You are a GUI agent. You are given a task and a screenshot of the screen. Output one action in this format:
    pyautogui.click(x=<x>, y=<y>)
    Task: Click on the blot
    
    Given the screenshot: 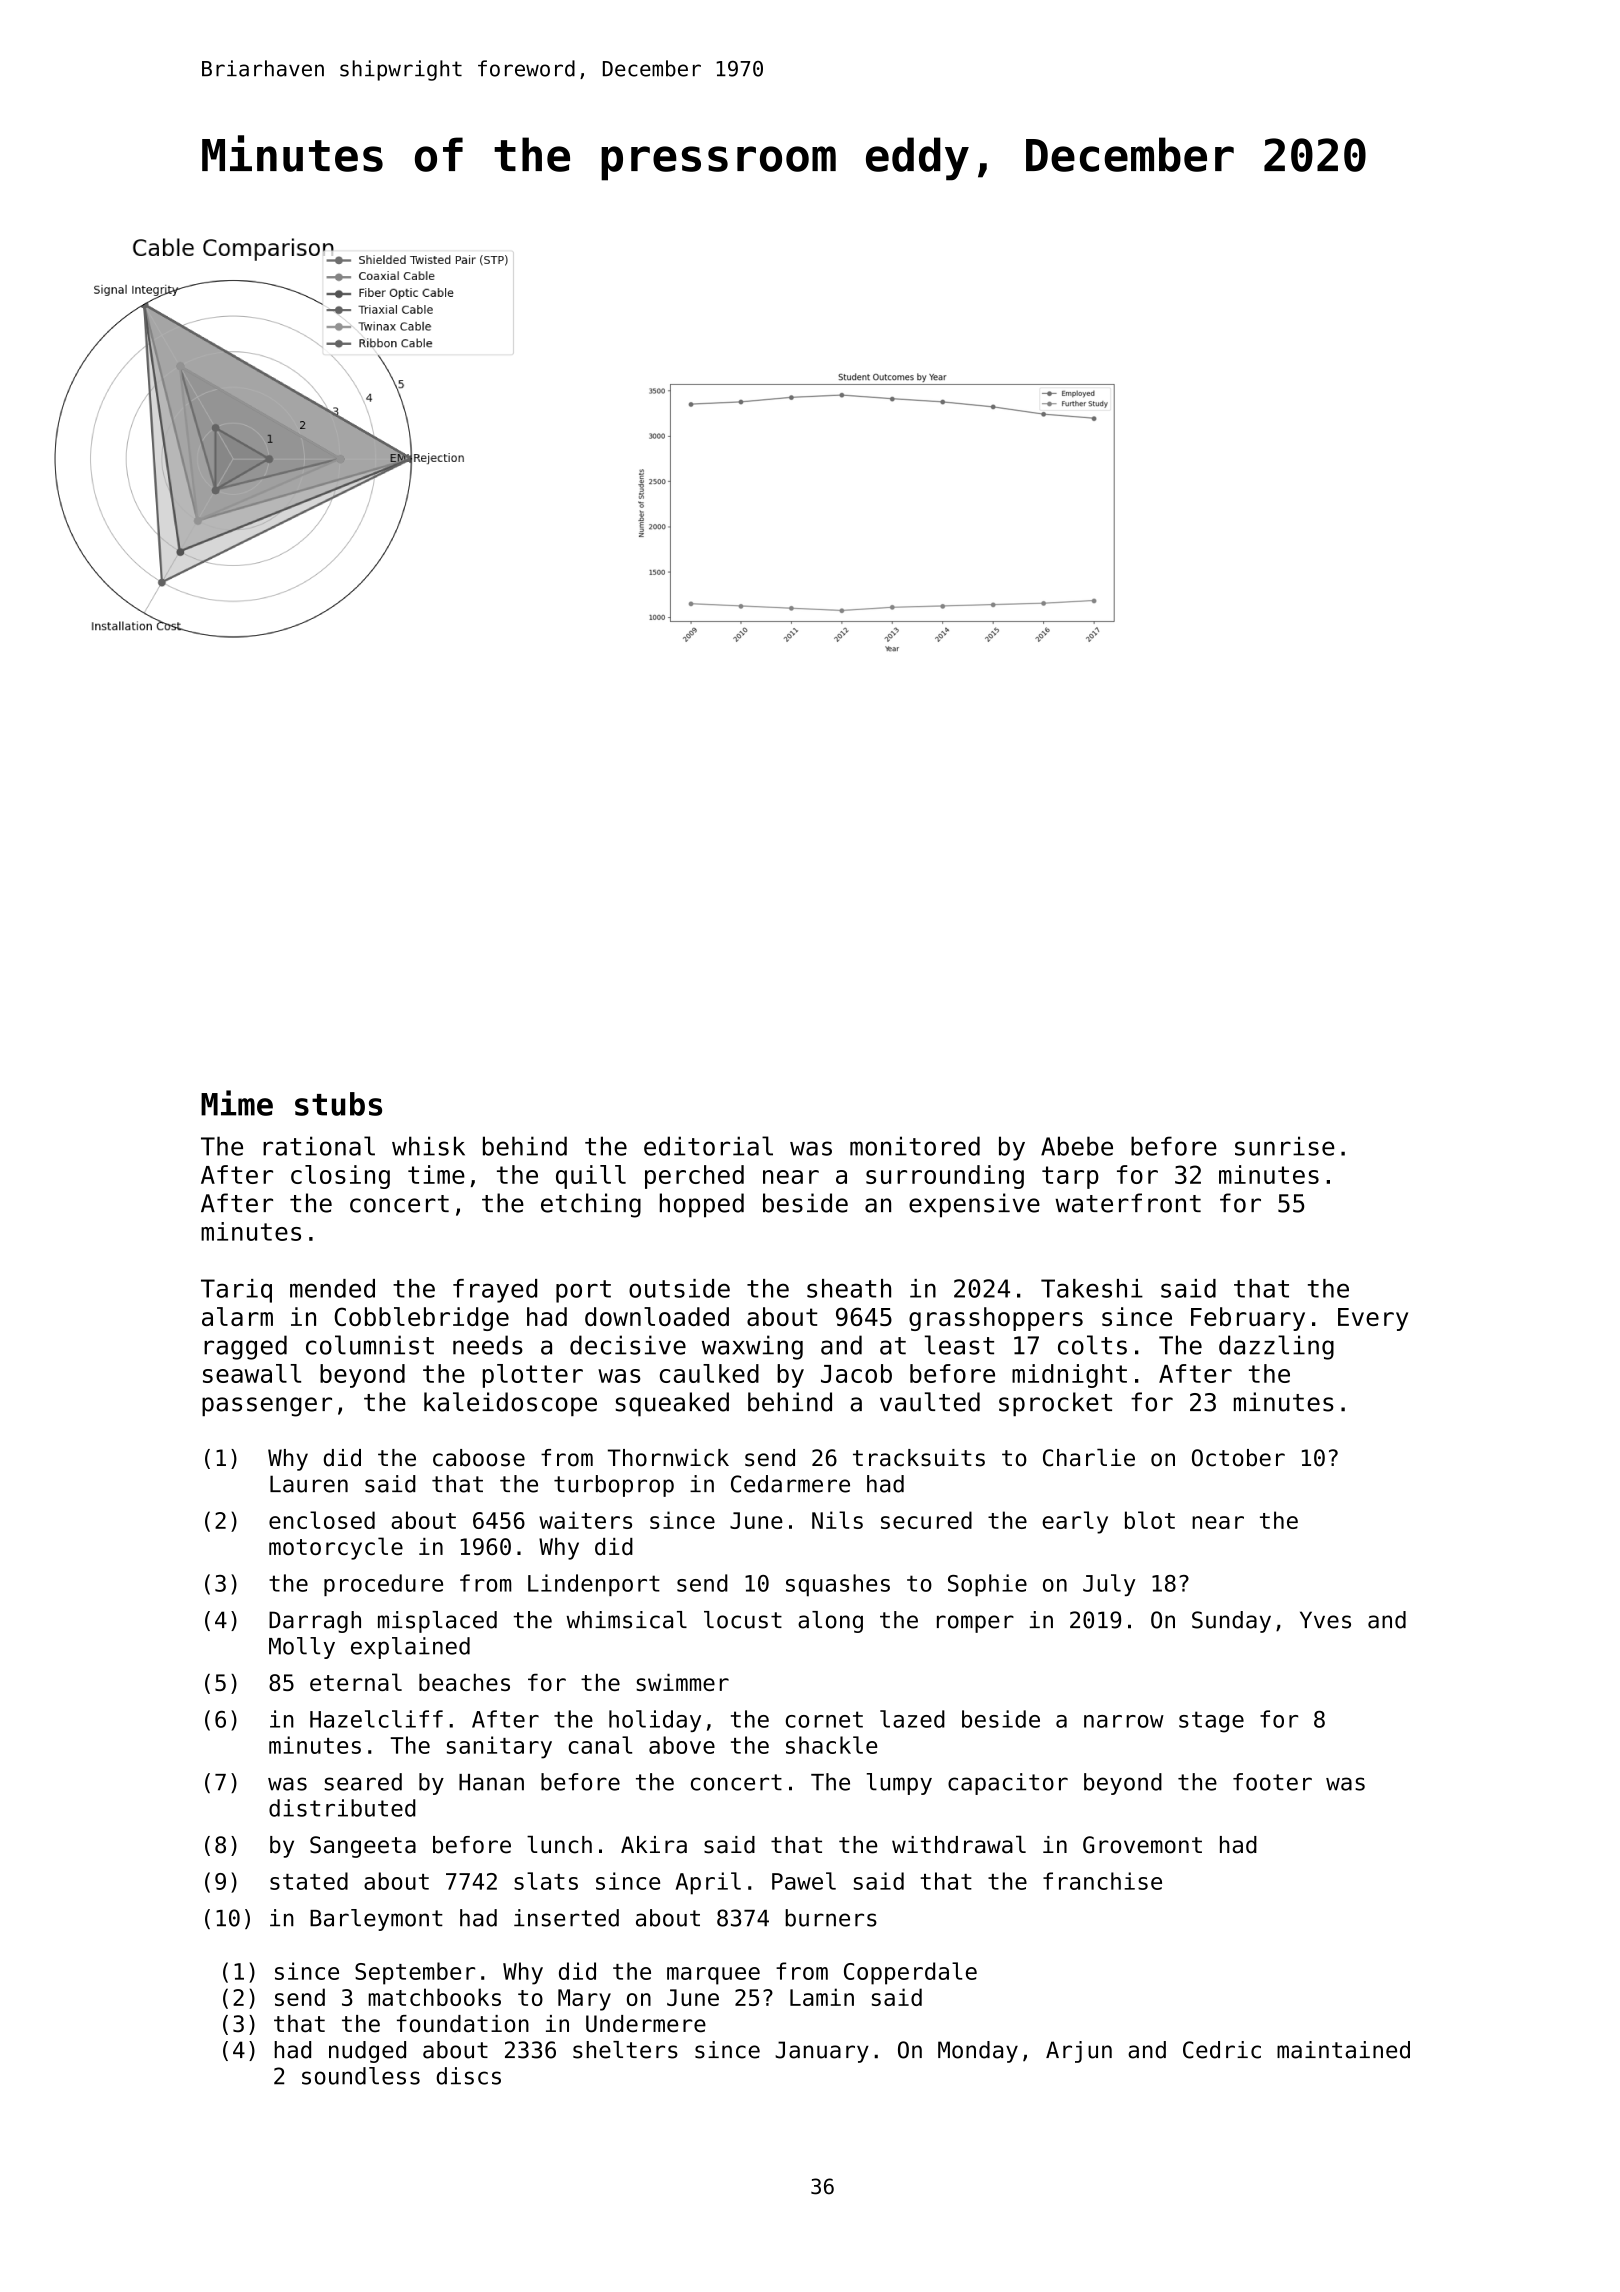 What is the action you would take?
    pyautogui.click(x=1150, y=1520)
